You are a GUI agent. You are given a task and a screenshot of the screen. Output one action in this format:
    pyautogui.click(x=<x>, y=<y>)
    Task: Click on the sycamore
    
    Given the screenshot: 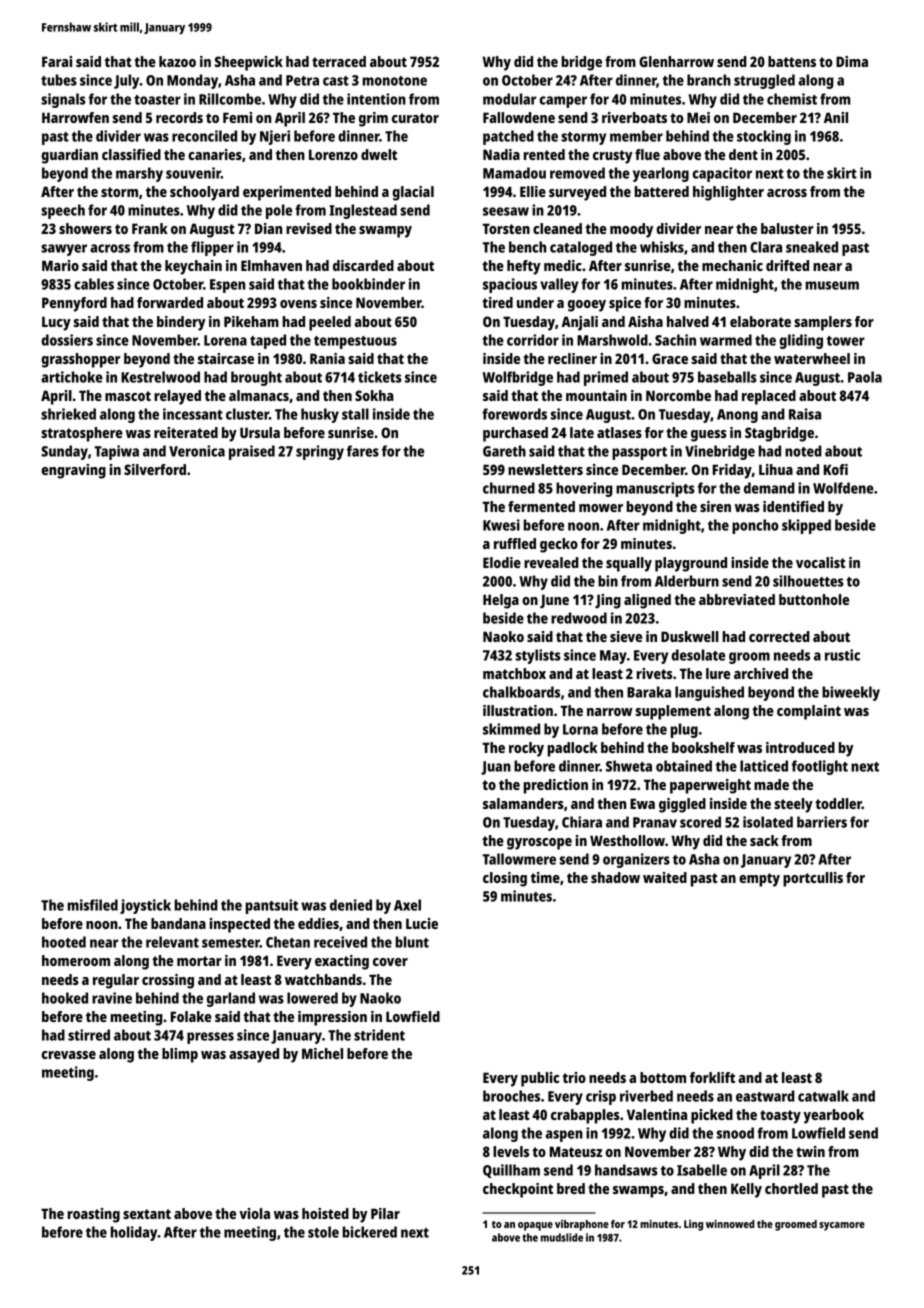 What is the action you would take?
    pyautogui.click(x=842, y=1226)
